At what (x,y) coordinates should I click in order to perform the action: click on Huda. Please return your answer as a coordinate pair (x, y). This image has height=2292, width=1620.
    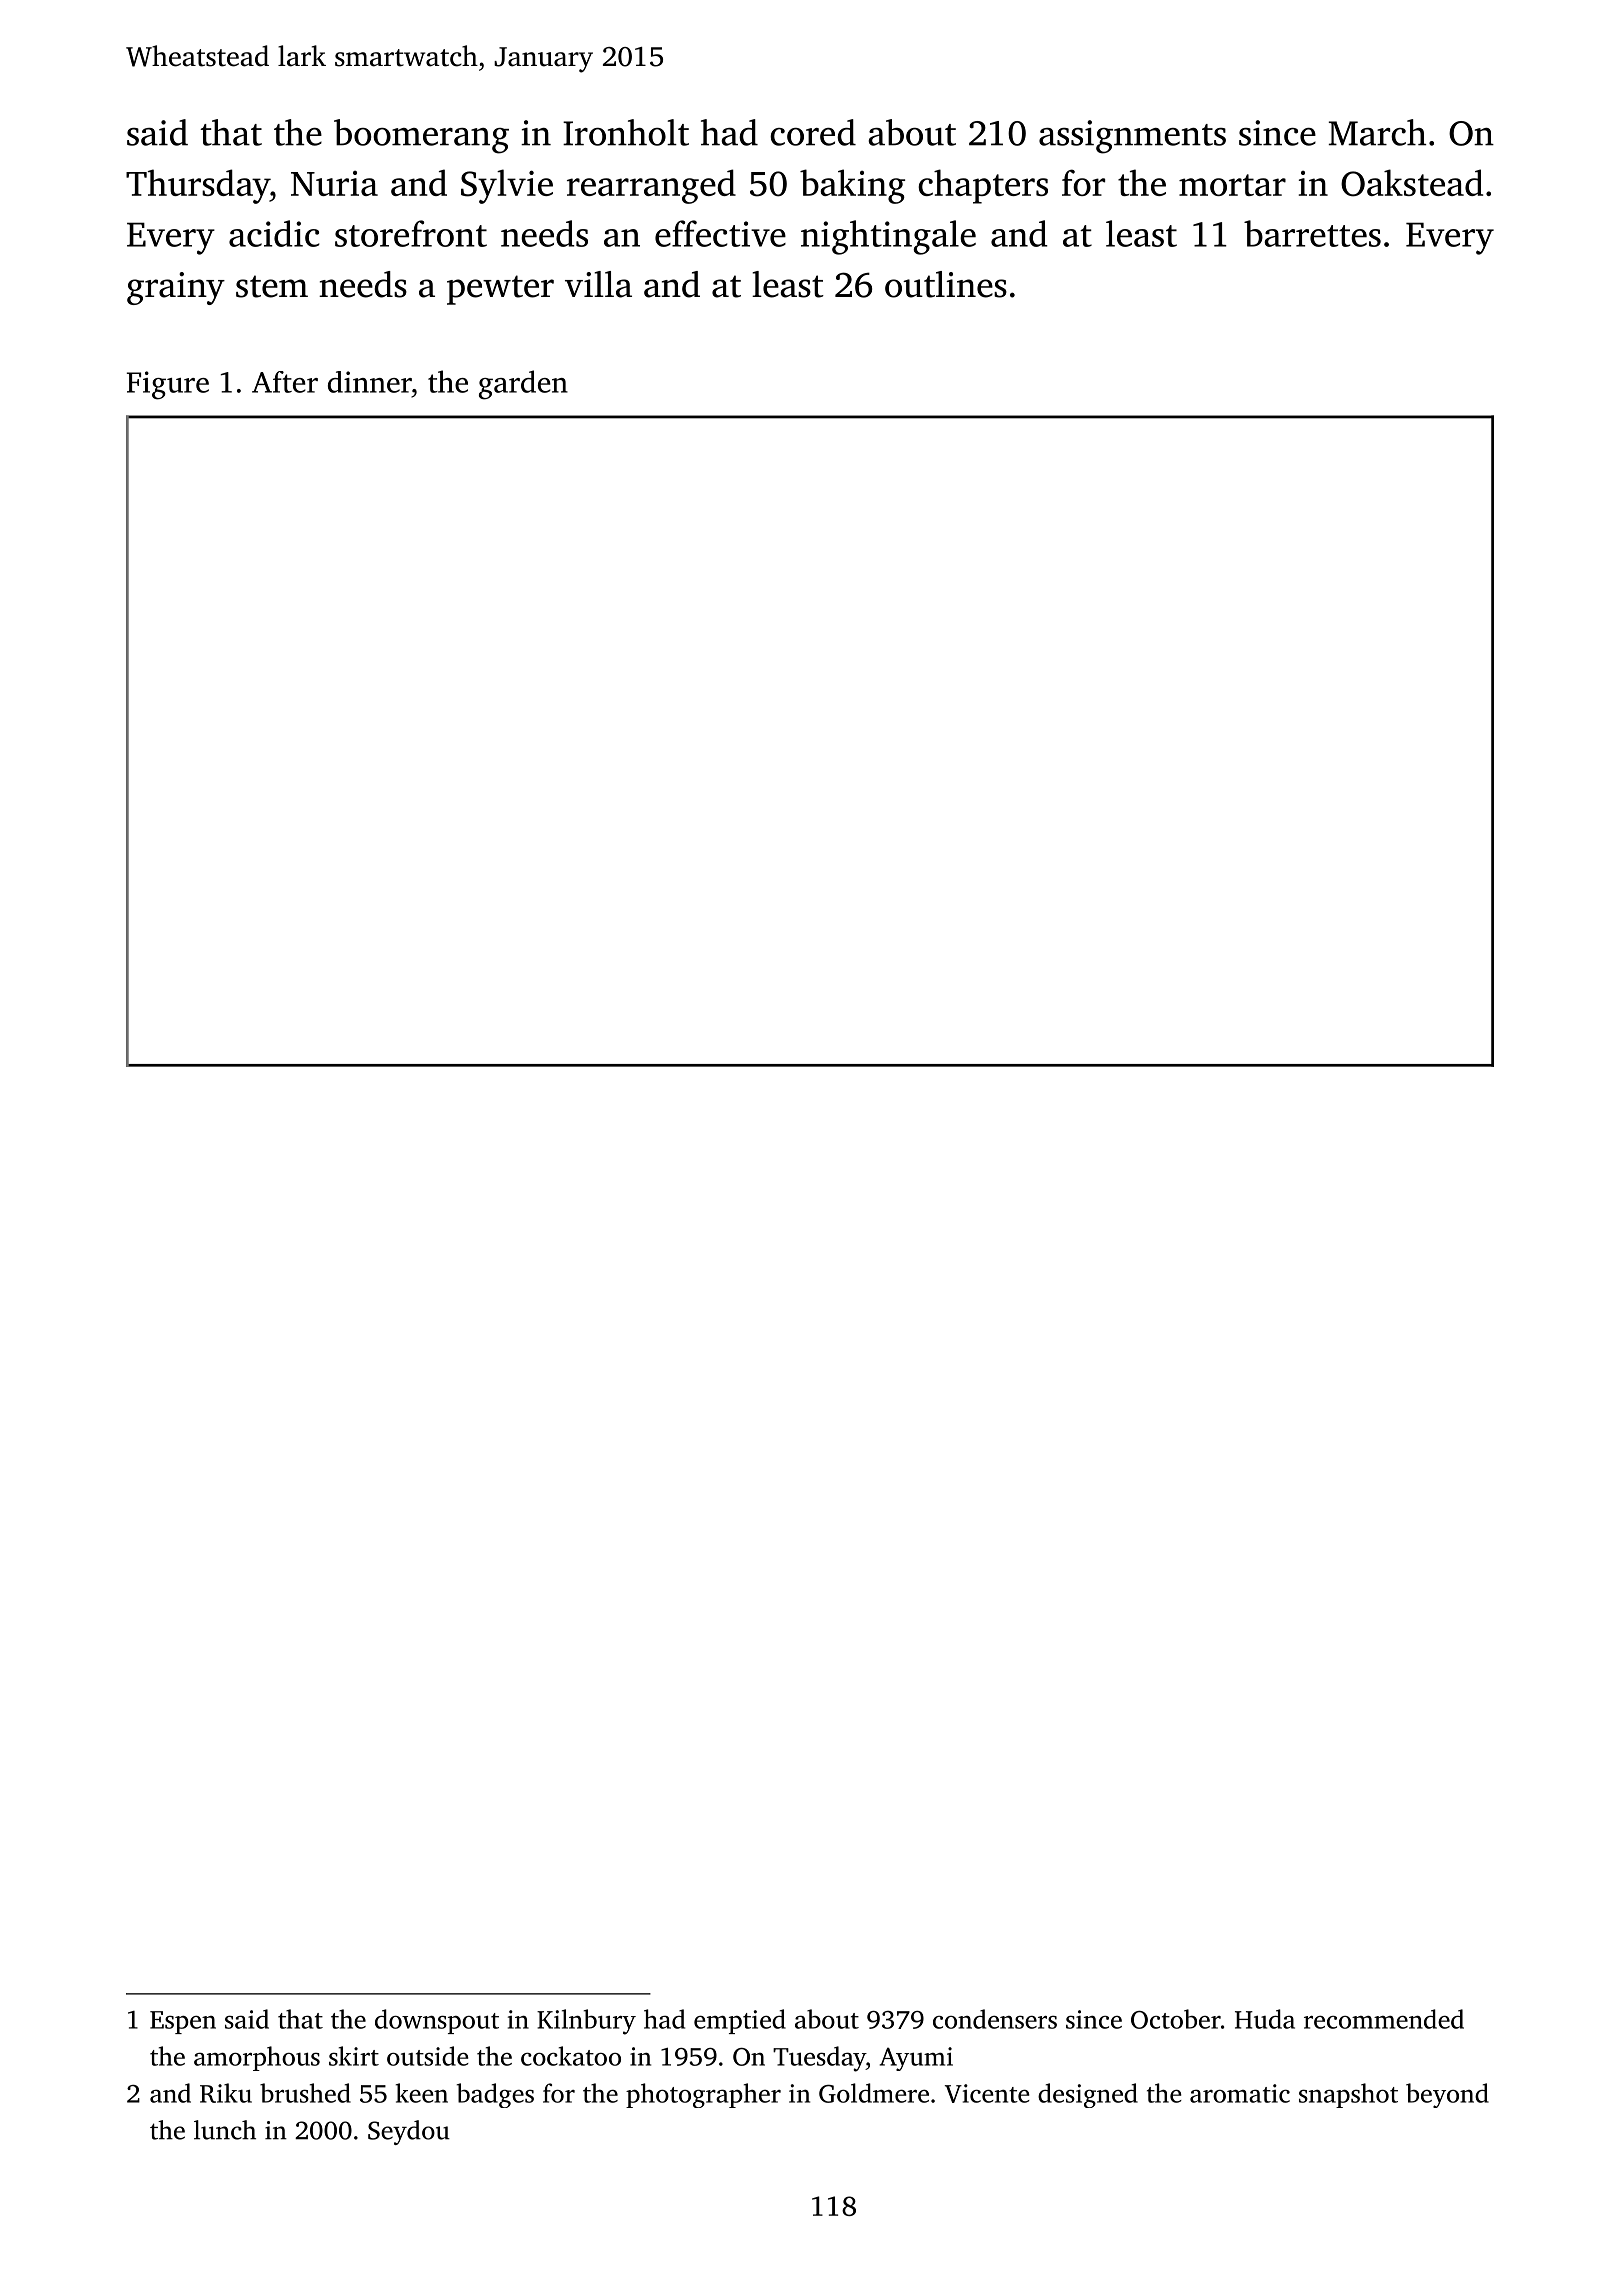
    Looking at the image, I should click on (1265, 2019).
